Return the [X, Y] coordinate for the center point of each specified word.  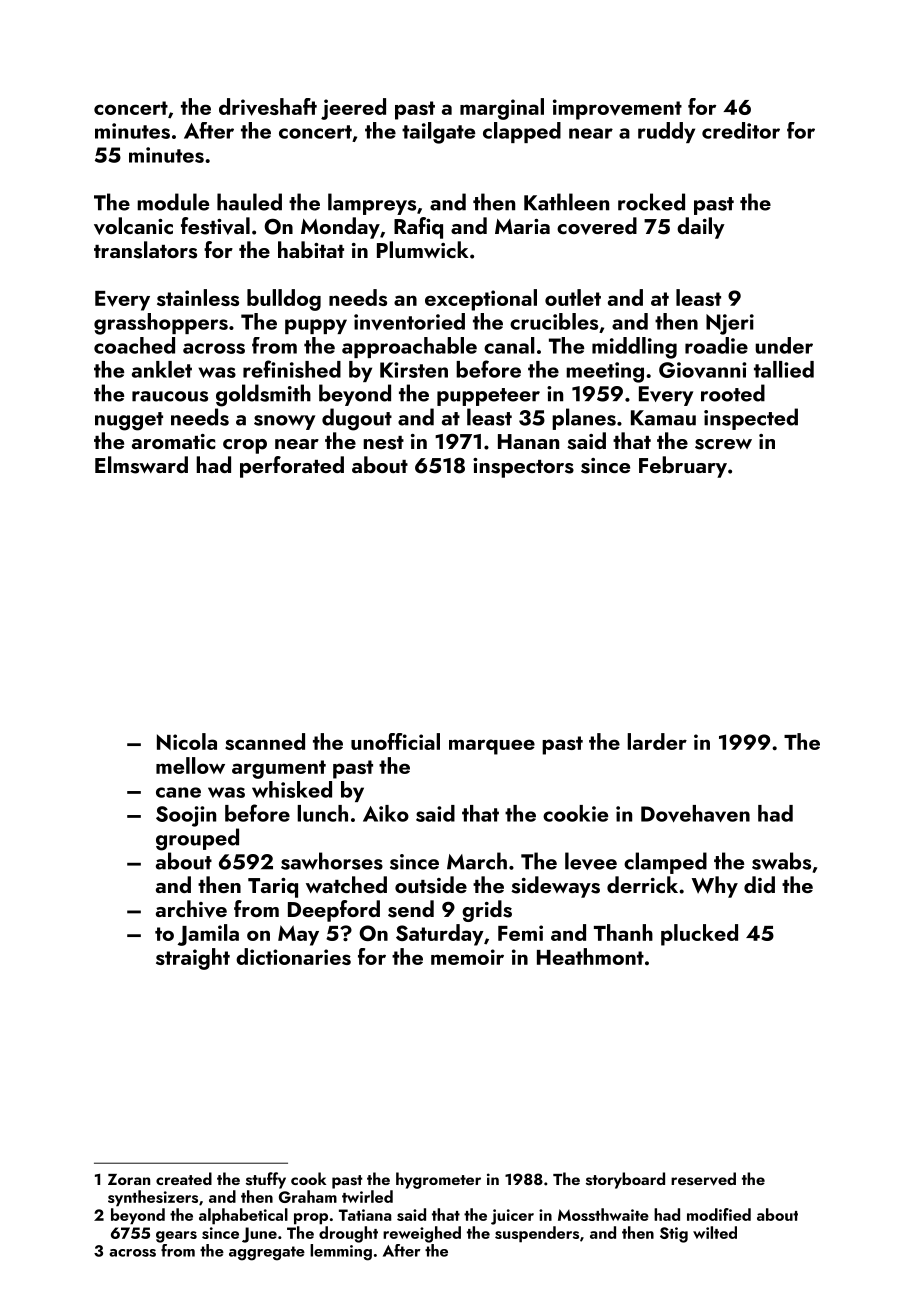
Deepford [334, 911]
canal [509, 345]
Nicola [187, 741]
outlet [573, 297]
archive [191, 909]
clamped [665, 863]
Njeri [730, 324]
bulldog [284, 300]
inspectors [523, 468]
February [683, 467]
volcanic [133, 226]
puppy [316, 326]
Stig [674, 1235]
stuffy [266, 1180]
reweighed [422, 1234]
